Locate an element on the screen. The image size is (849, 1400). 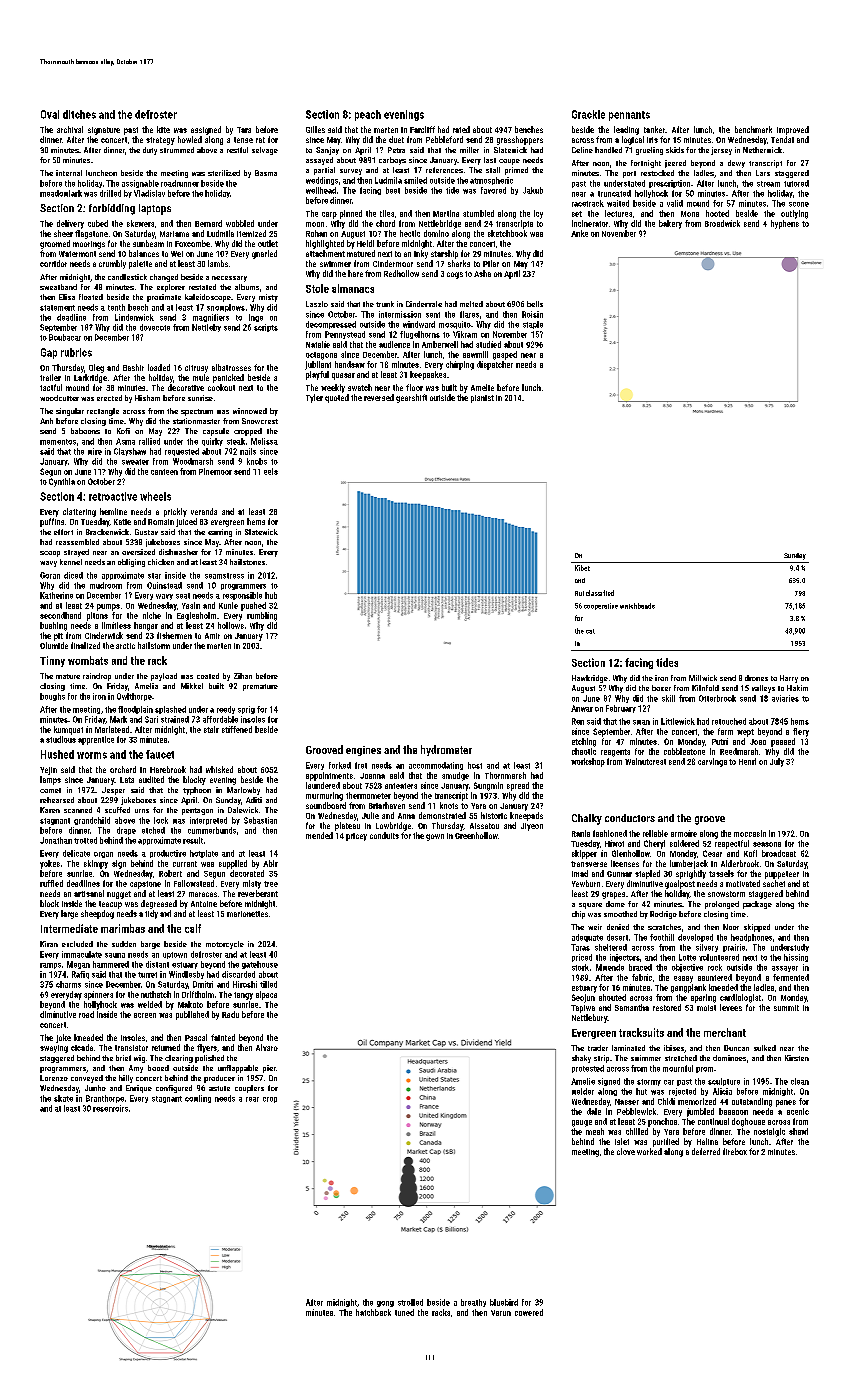
Rui is located at coordinates (579, 593).
